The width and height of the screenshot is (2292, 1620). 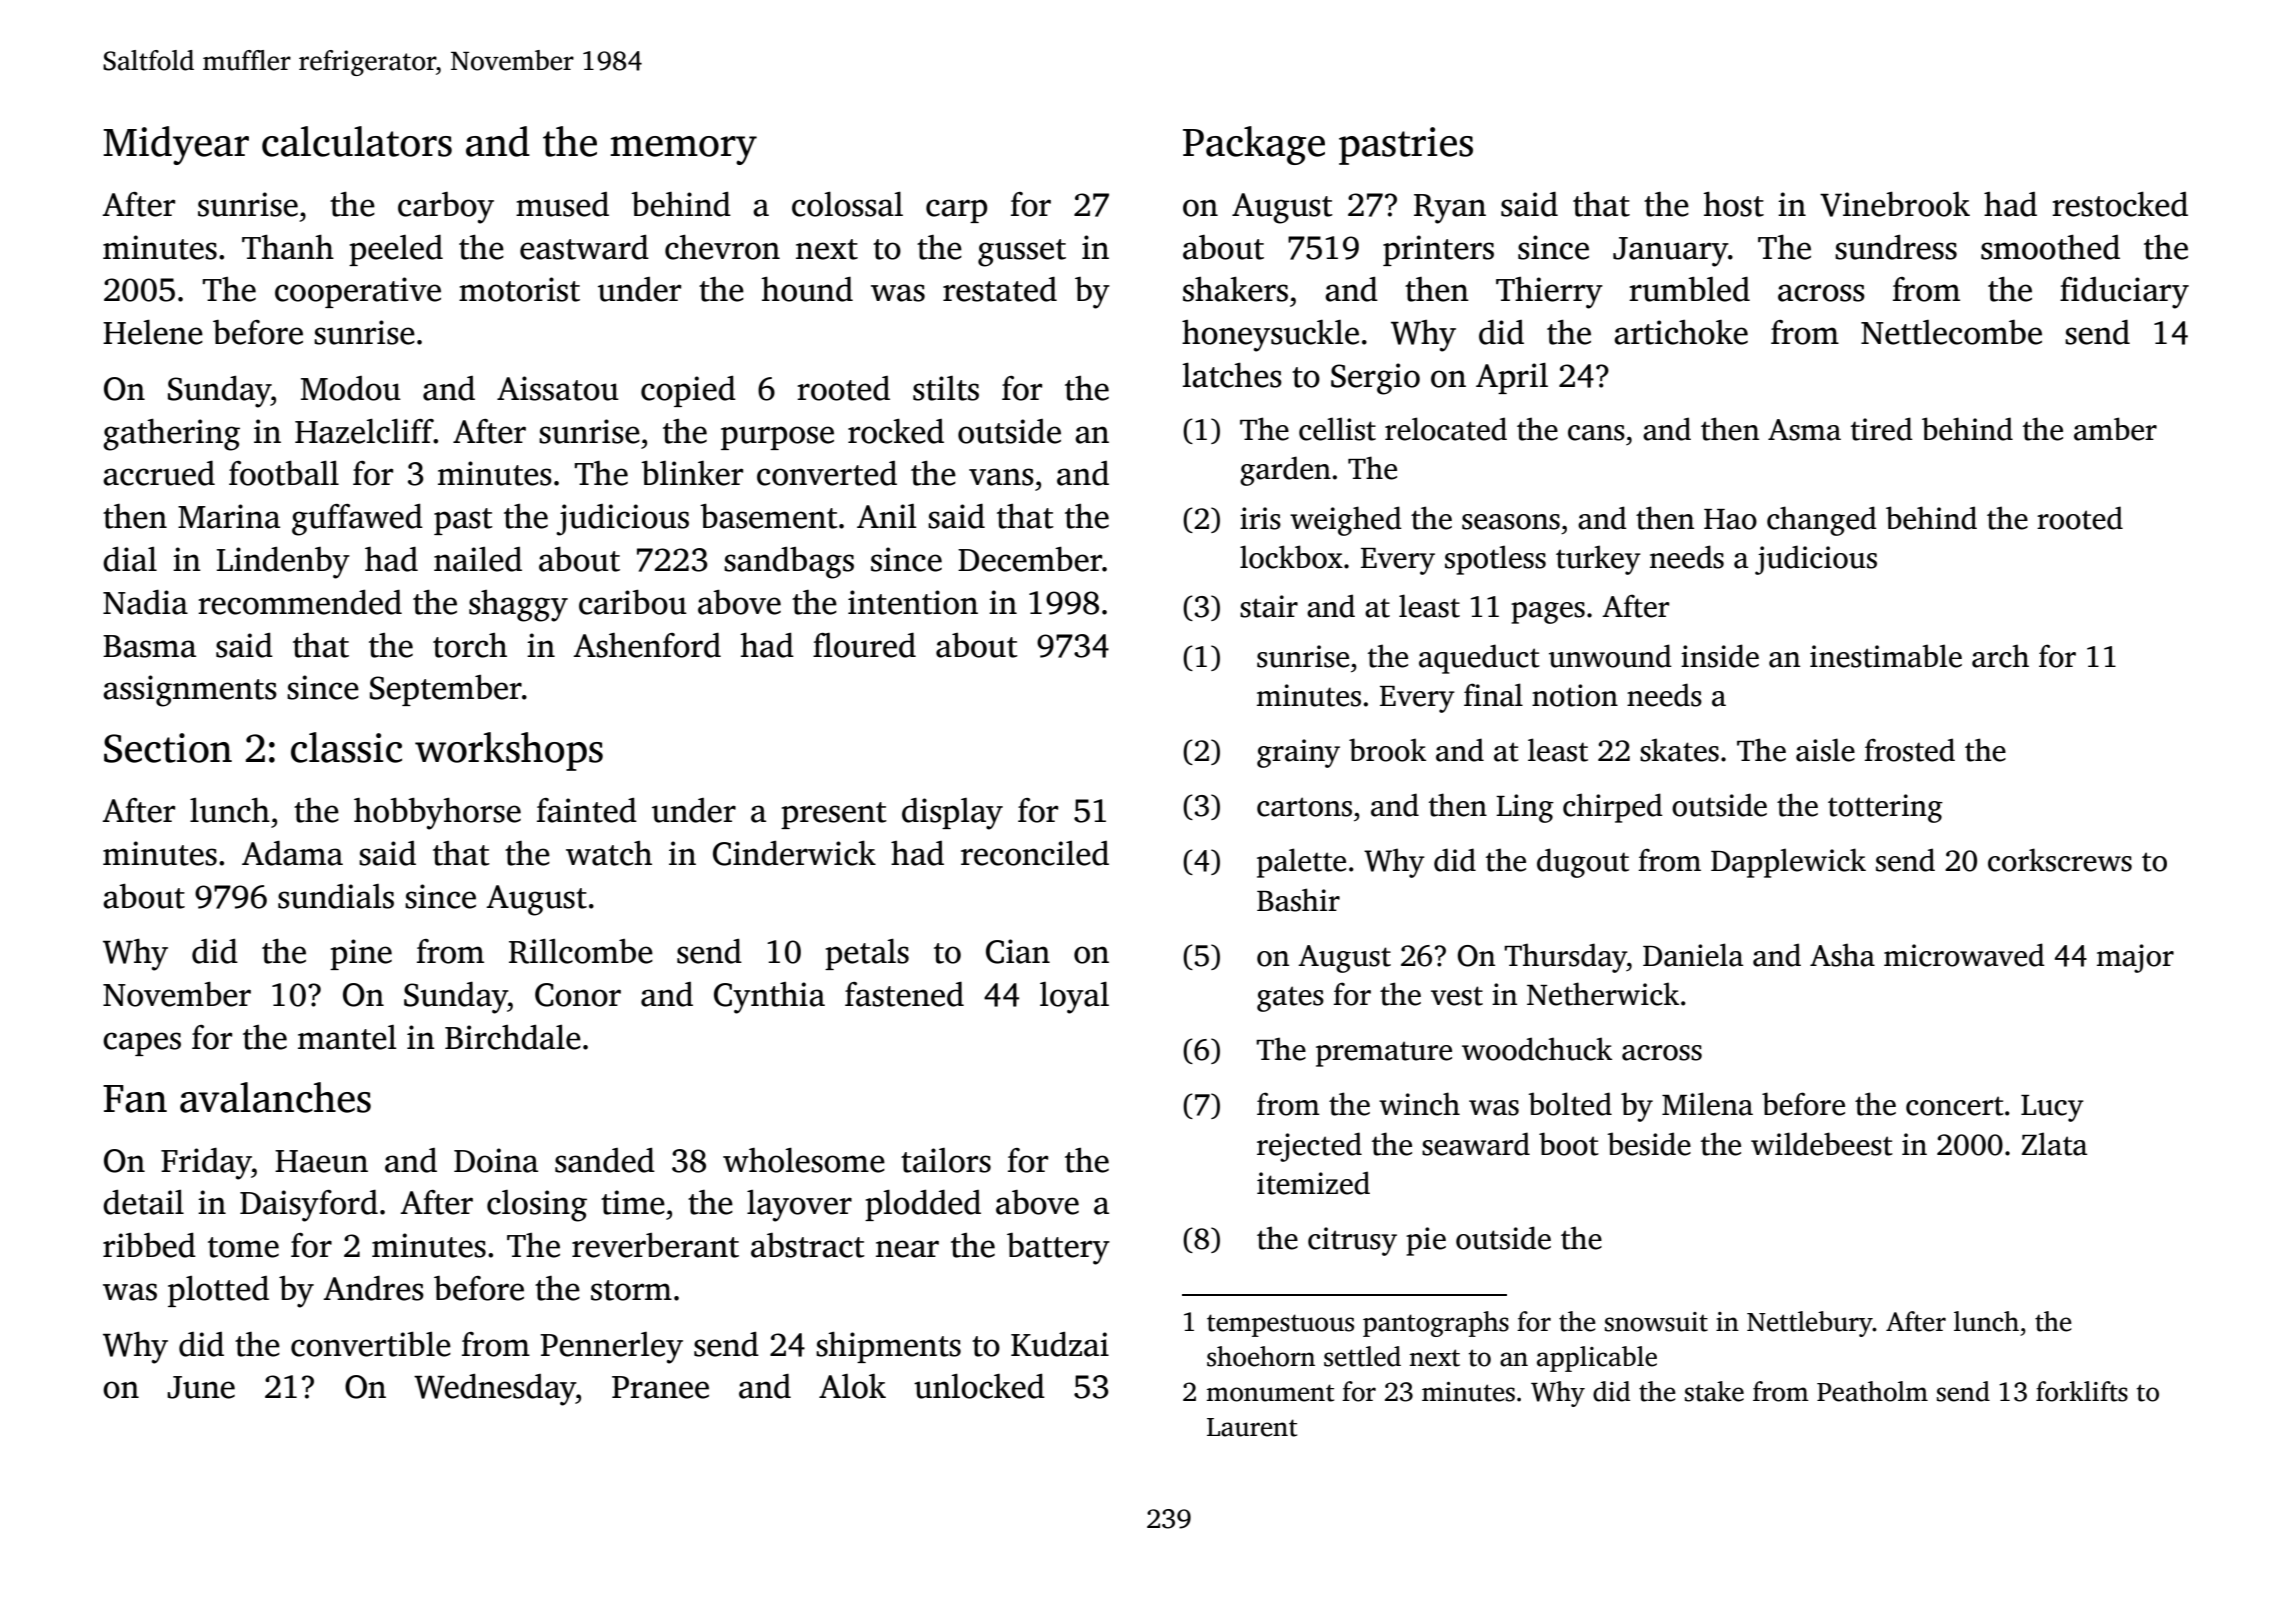 What do you see at coordinates (292, 853) in the screenshot?
I see `Adama` at bounding box center [292, 853].
